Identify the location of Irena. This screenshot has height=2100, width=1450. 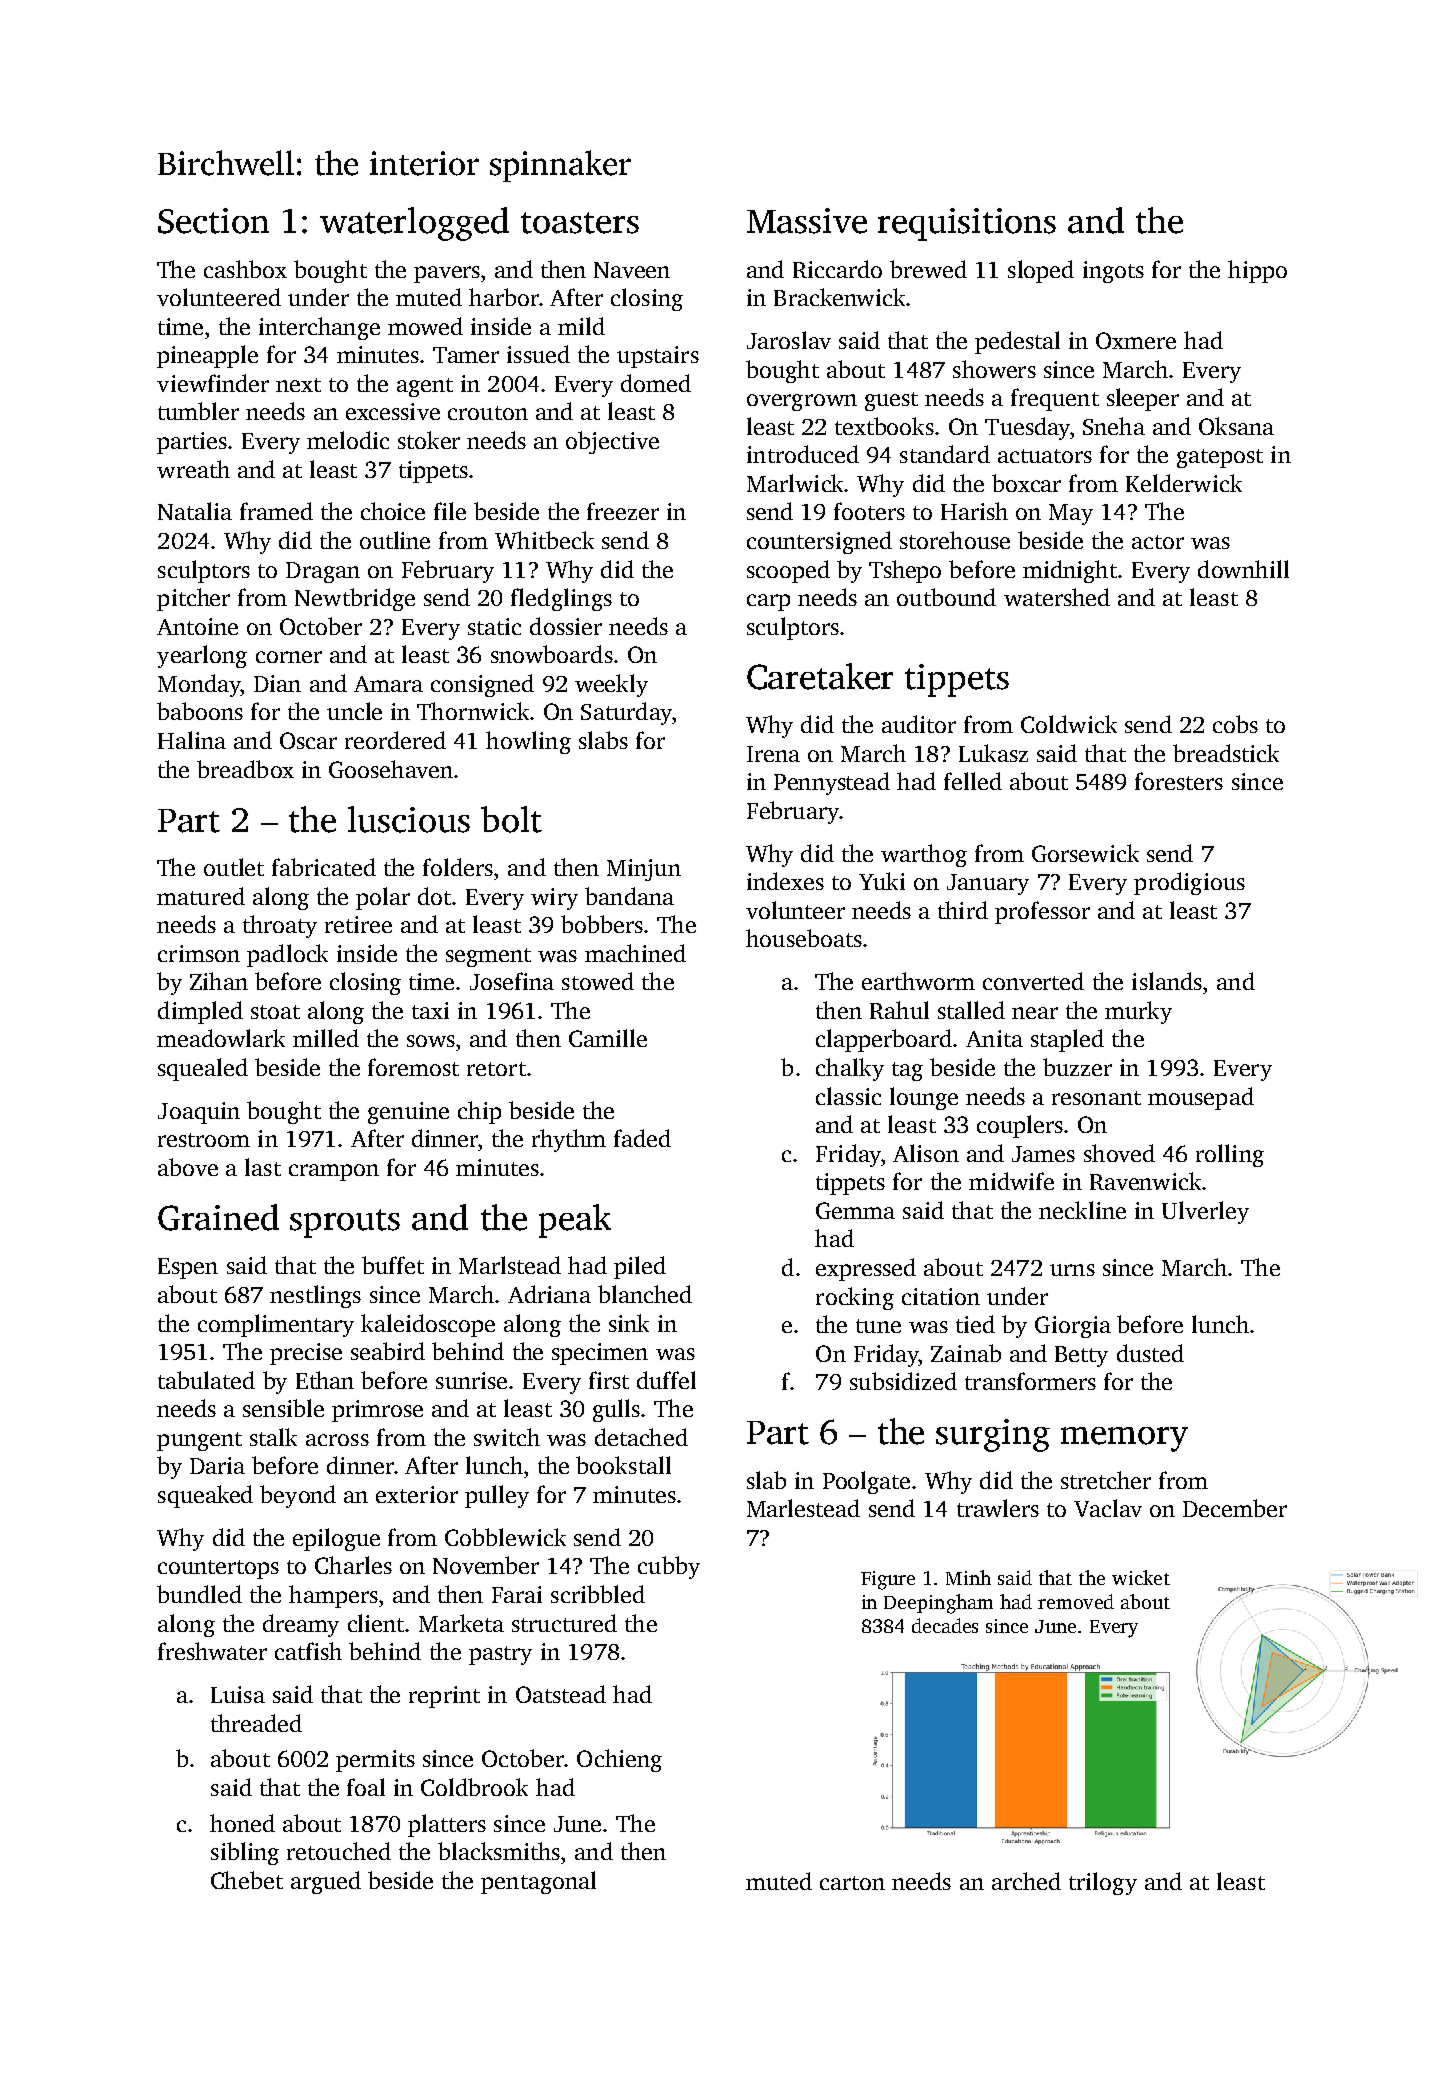
(773, 754).
